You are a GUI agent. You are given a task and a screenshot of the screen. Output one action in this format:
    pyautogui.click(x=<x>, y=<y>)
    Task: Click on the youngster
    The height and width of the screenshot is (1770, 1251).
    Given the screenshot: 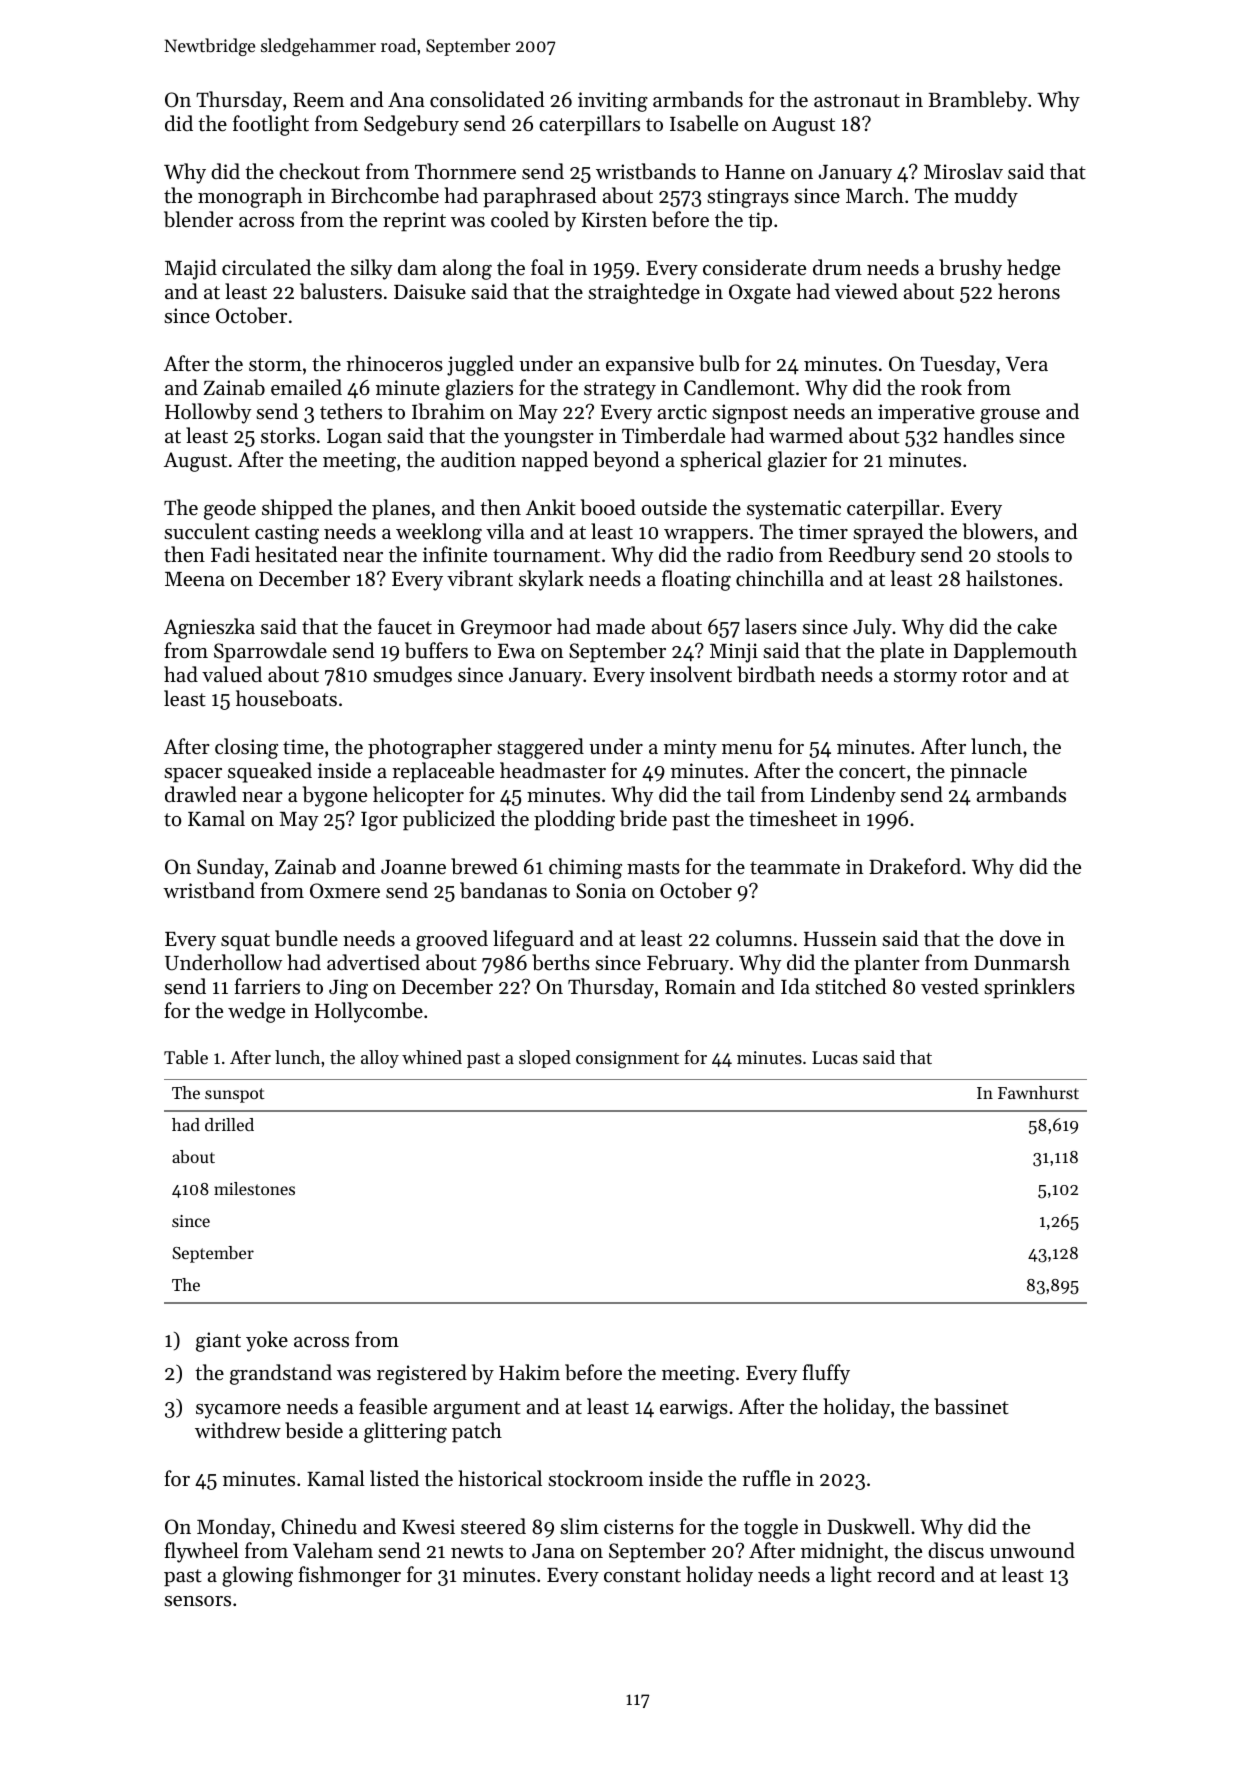 What is the action you would take?
    pyautogui.click(x=549, y=439)
